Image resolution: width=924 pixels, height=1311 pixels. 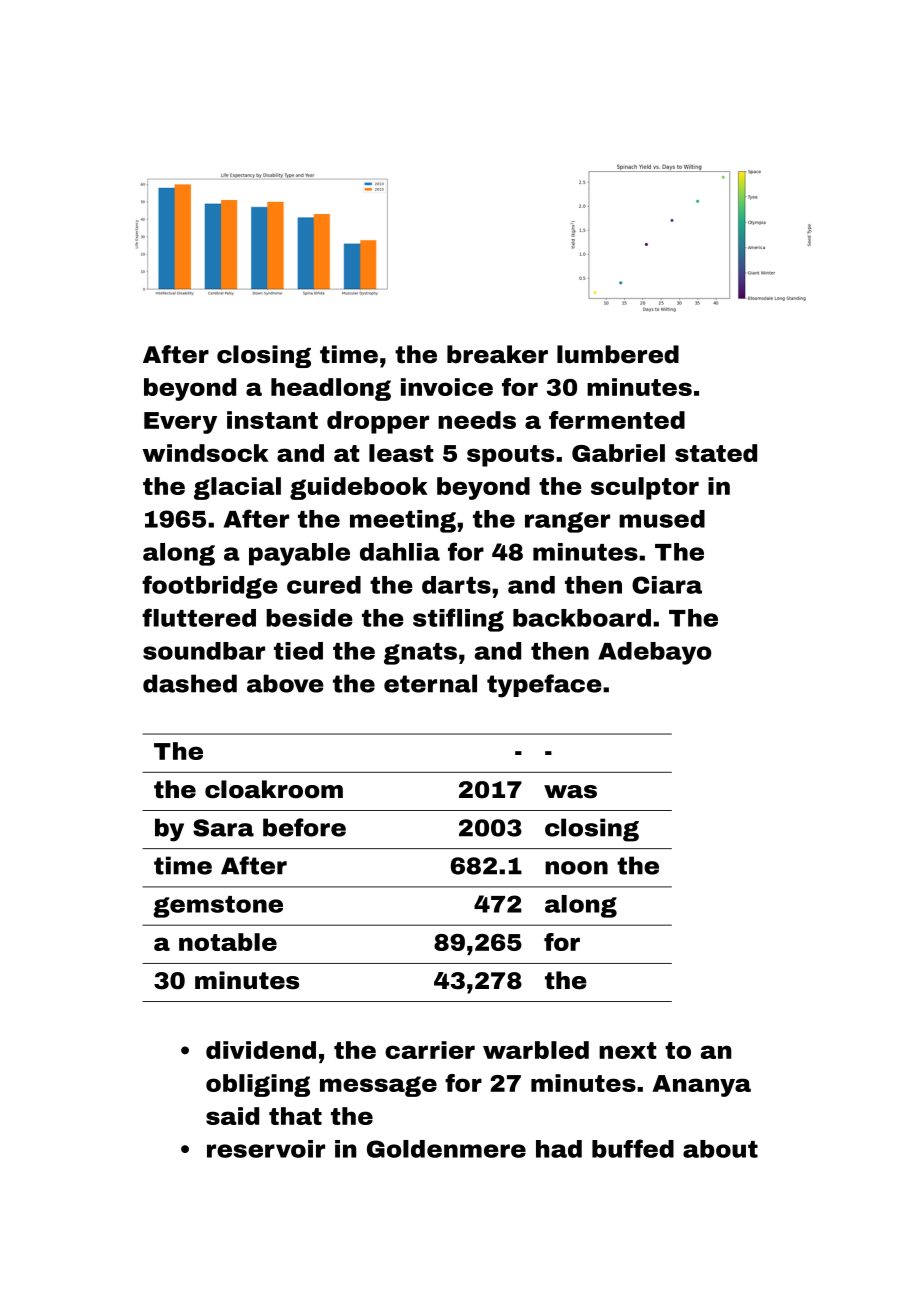 I want to click on next, so click(x=627, y=1050).
